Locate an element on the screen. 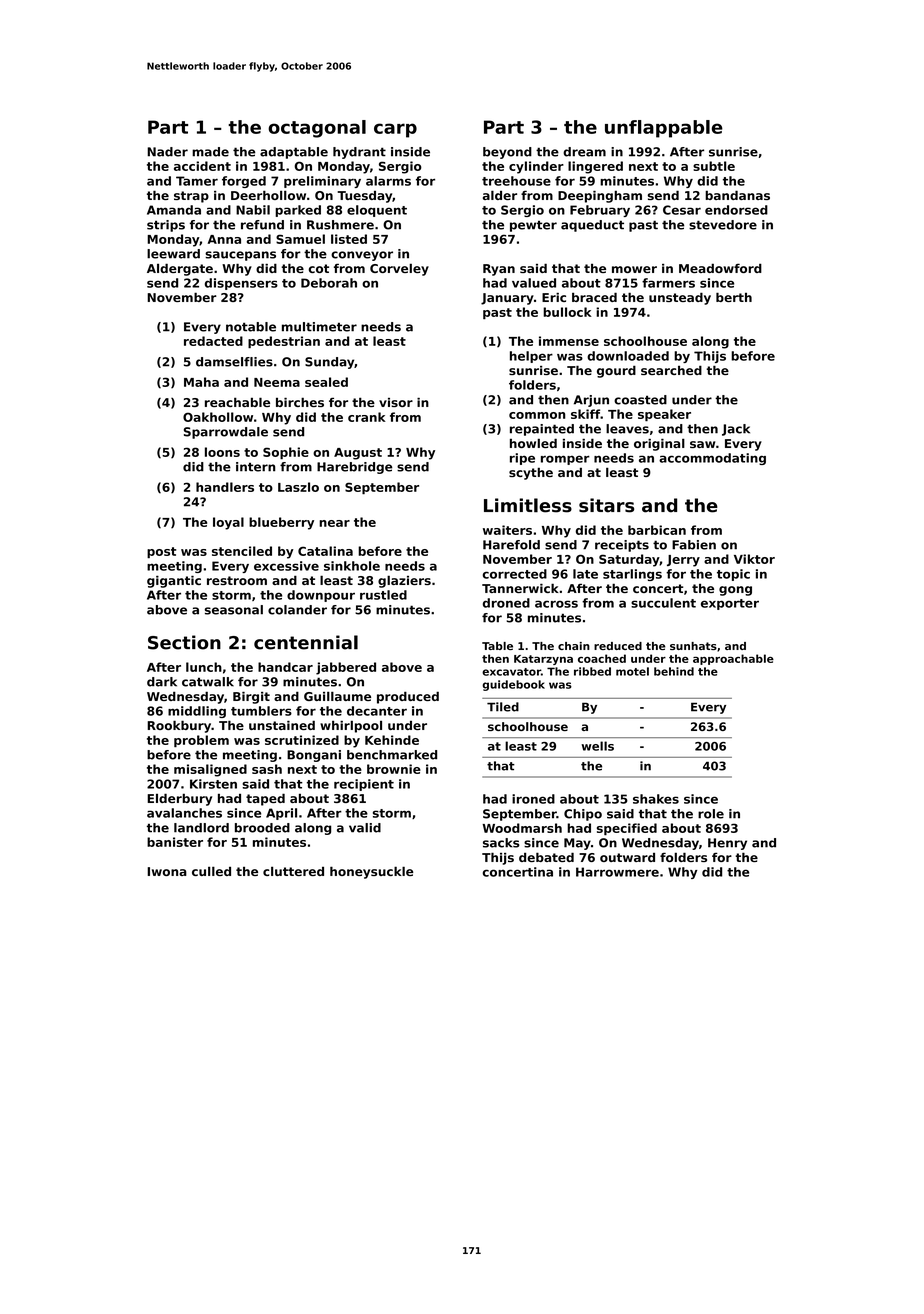  Iwona is located at coordinates (167, 871).
